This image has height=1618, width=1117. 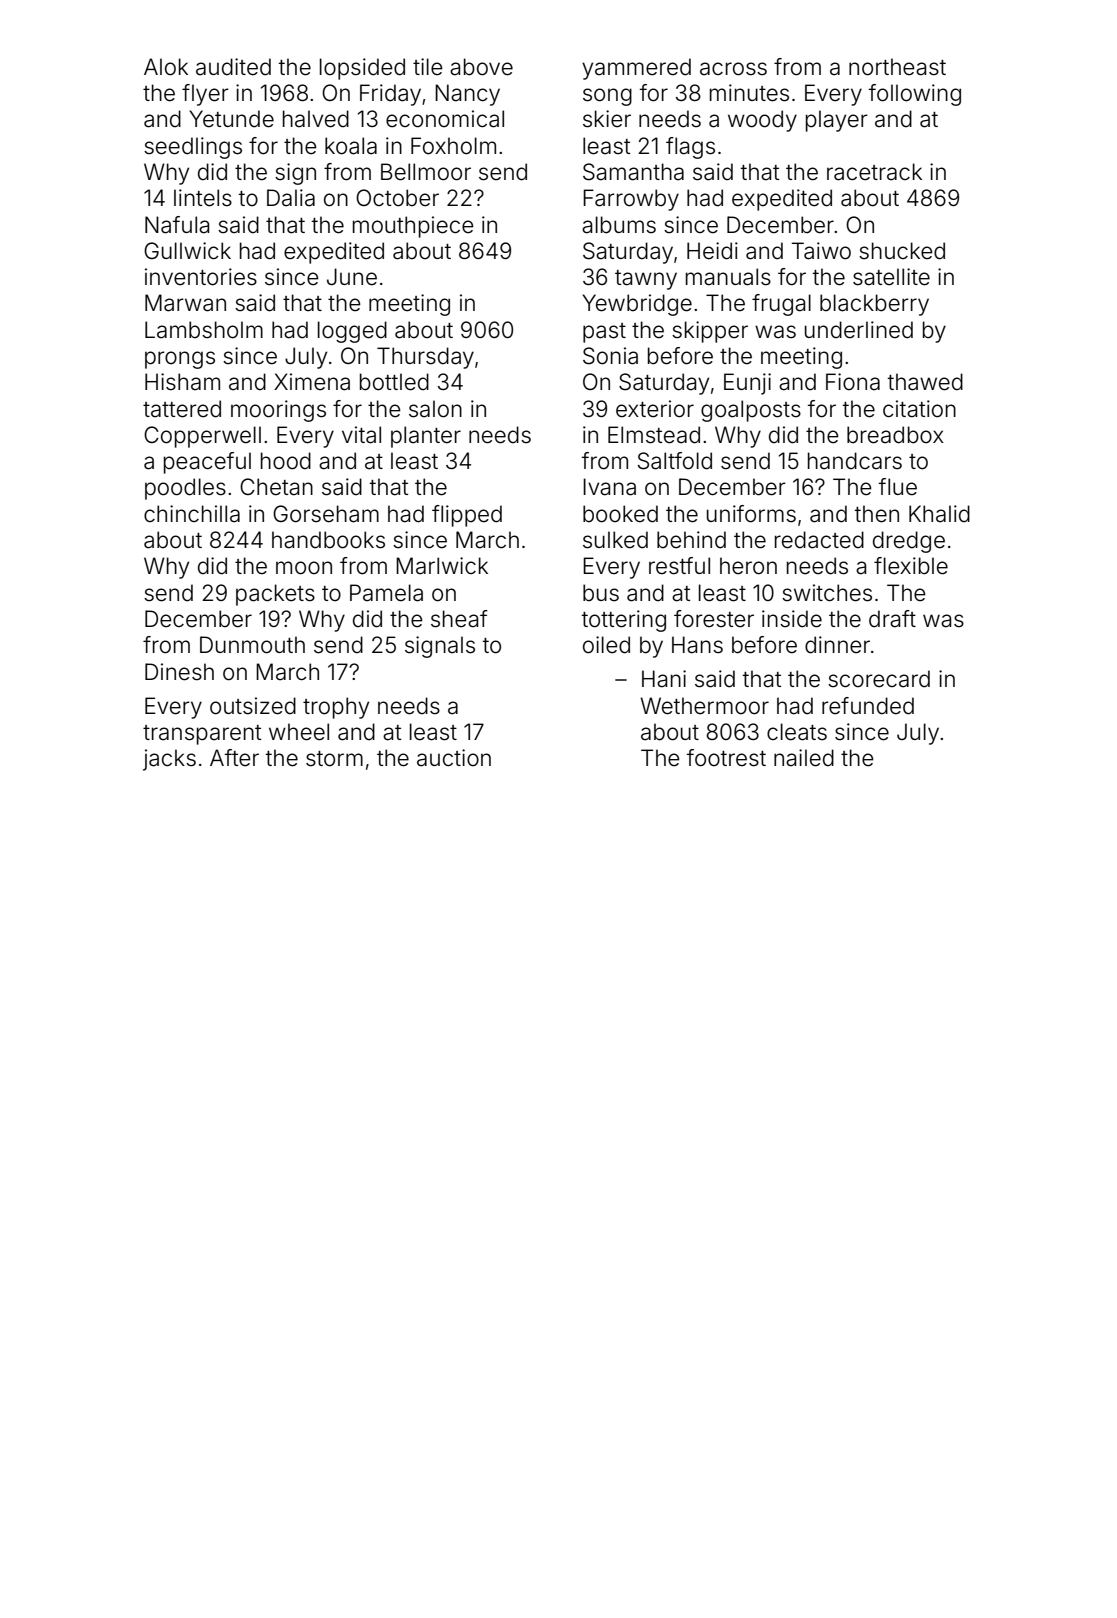 I want to click on auction, so click(x=454, y=758).
